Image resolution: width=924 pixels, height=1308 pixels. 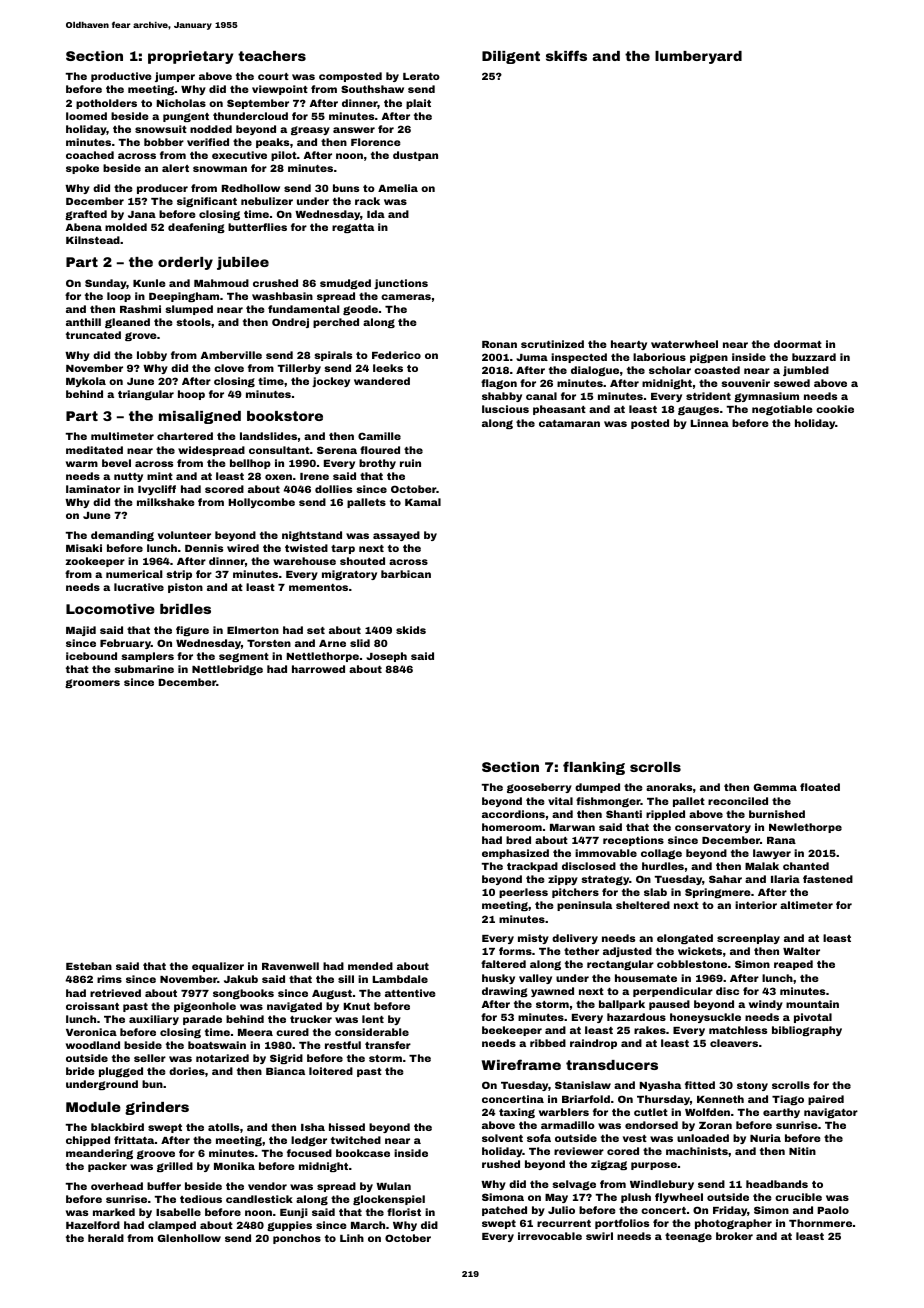 I want to click on Locomotive, so click(x=110, y=609).
